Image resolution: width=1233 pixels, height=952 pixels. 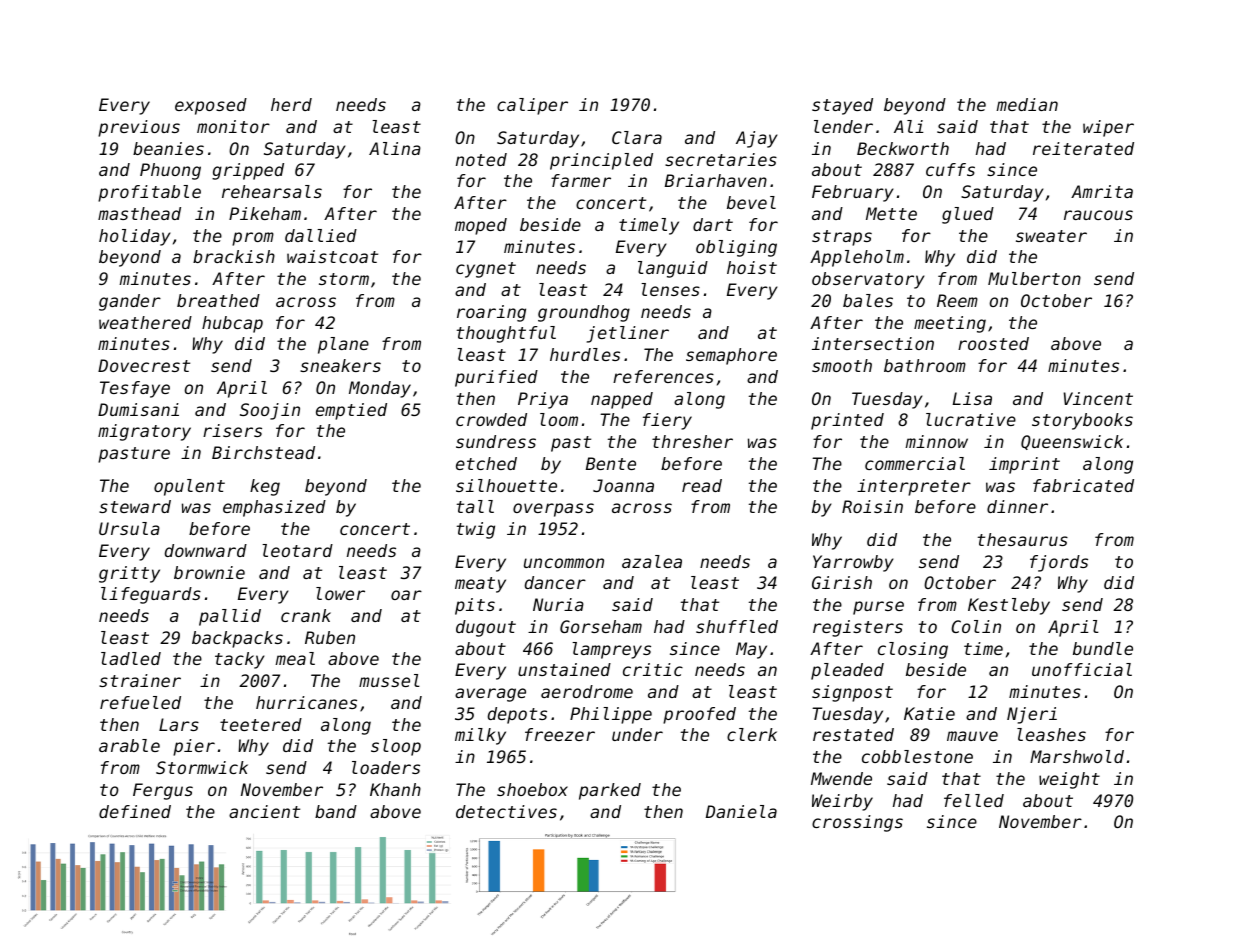 I want to click on fjords, so click(x=1059, y=563).
